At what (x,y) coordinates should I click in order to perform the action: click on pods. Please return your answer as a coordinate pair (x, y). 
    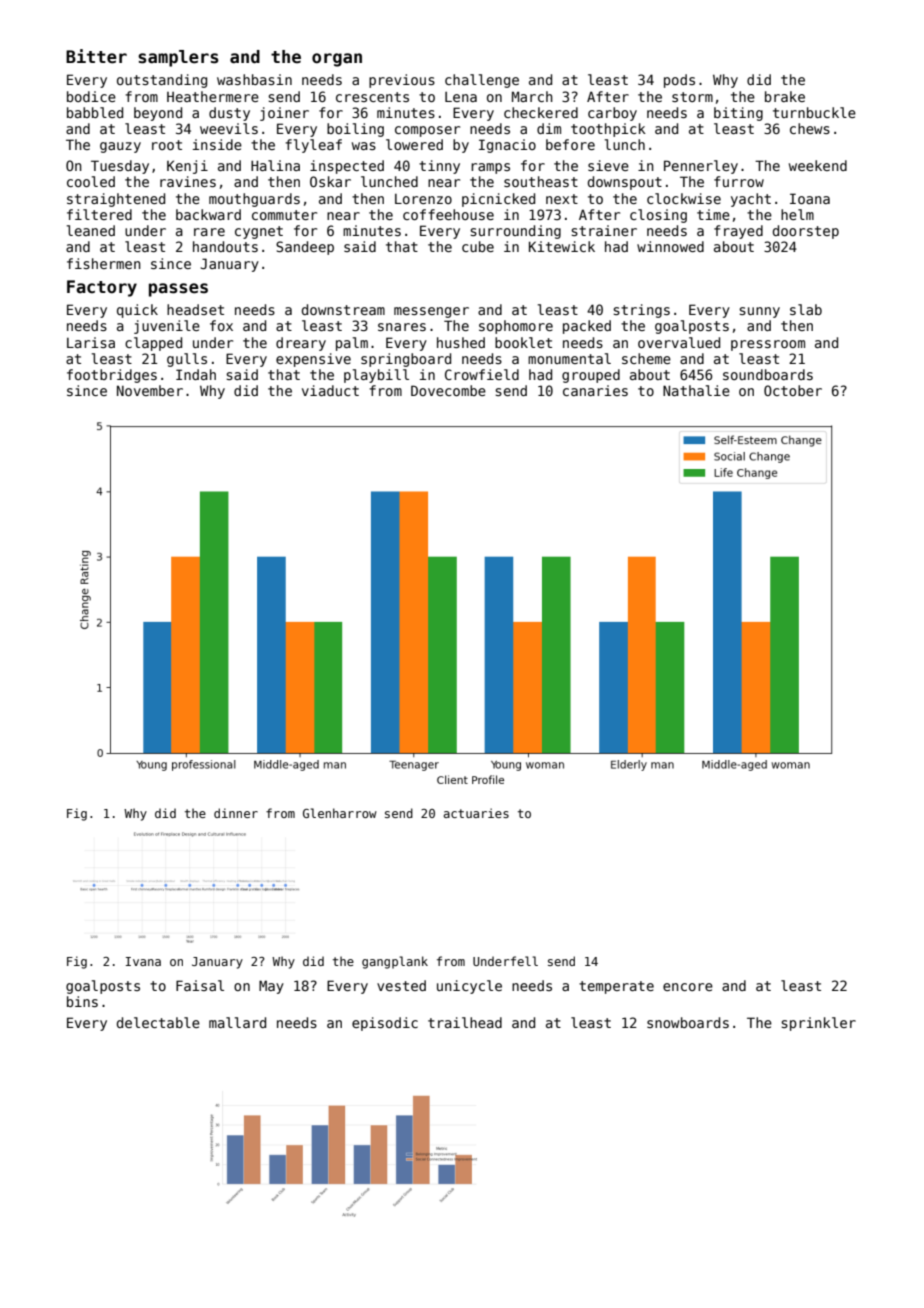
    Looking at the image, I should click on (679, 81).
